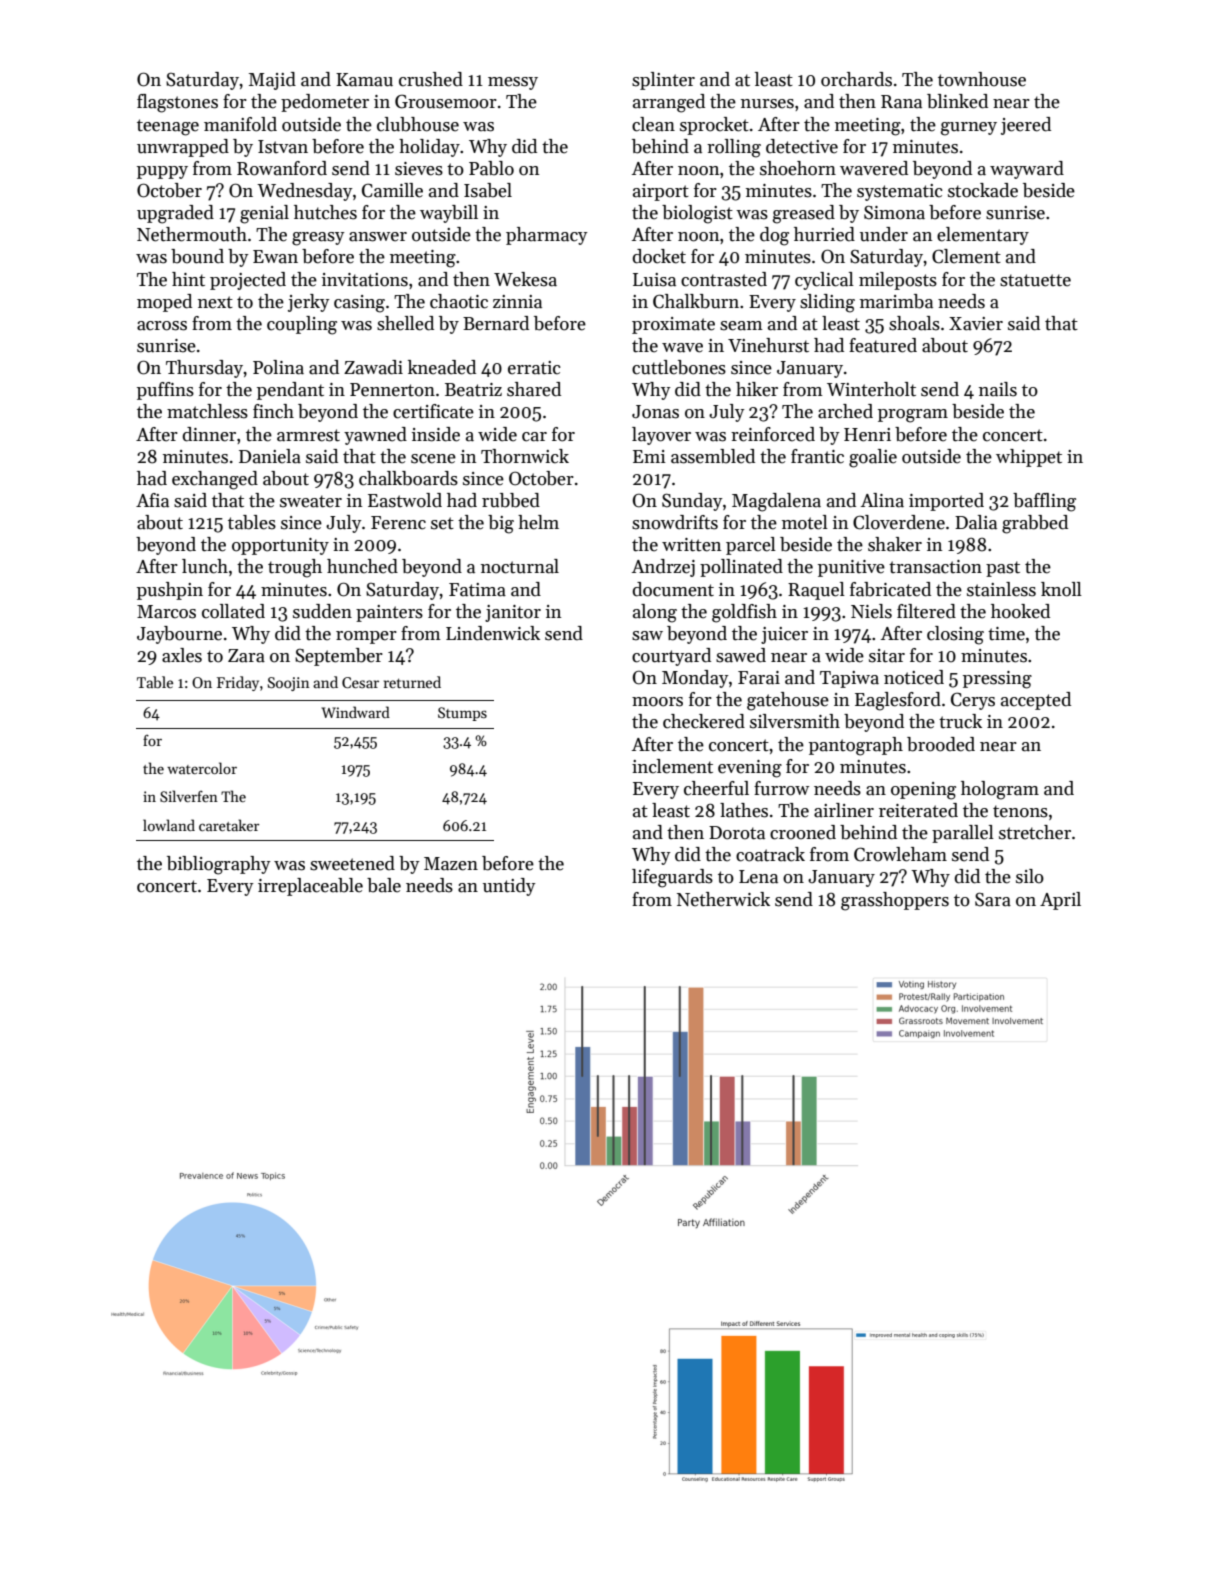 The height and width of the document is (1580, 1221). Describe the element at coordinates (462, 714) in the document. I see `Stumps` at that location.
